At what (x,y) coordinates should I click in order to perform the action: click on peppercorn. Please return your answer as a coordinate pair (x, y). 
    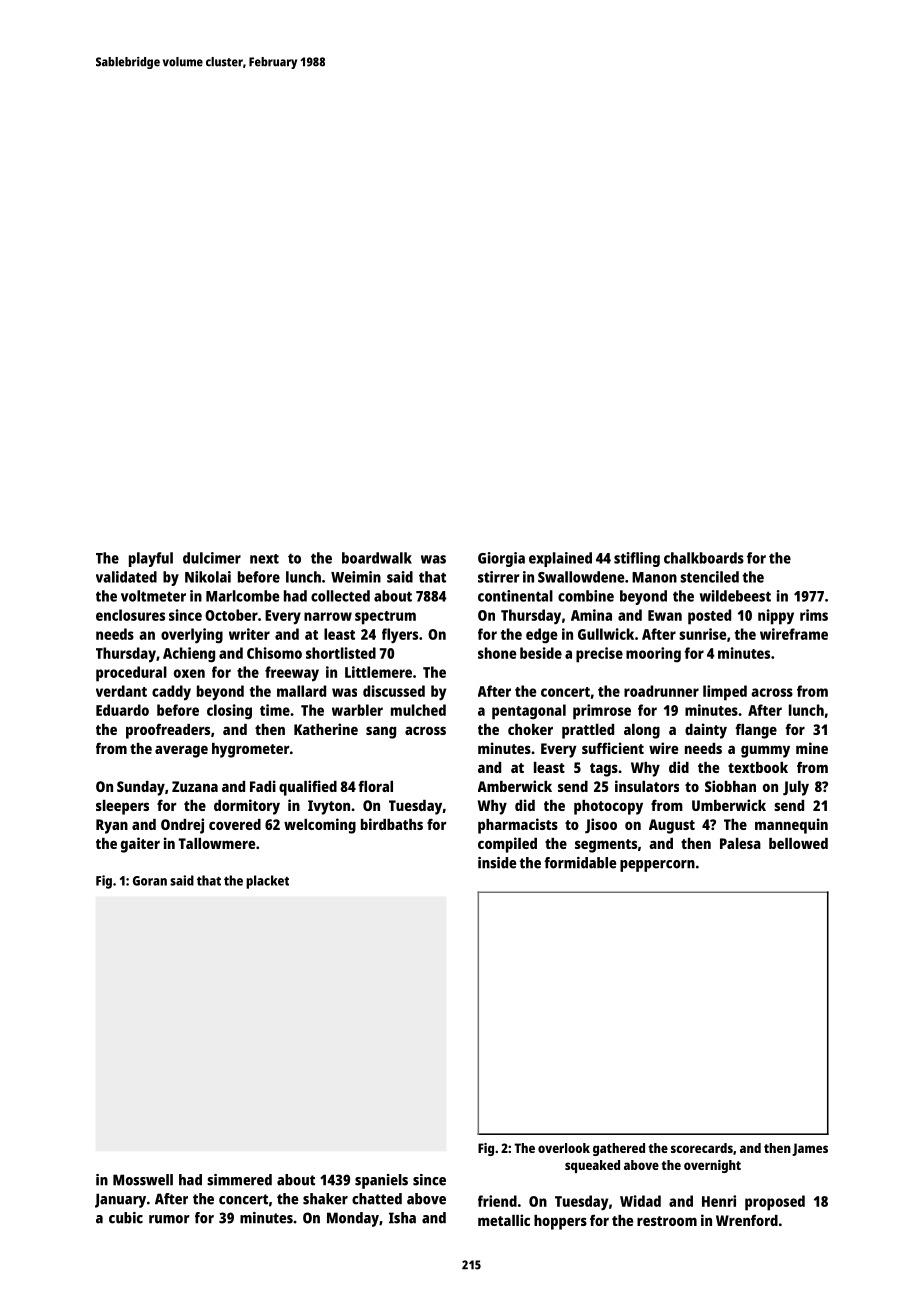
    Looking at the image, I should click on (657, 866).
